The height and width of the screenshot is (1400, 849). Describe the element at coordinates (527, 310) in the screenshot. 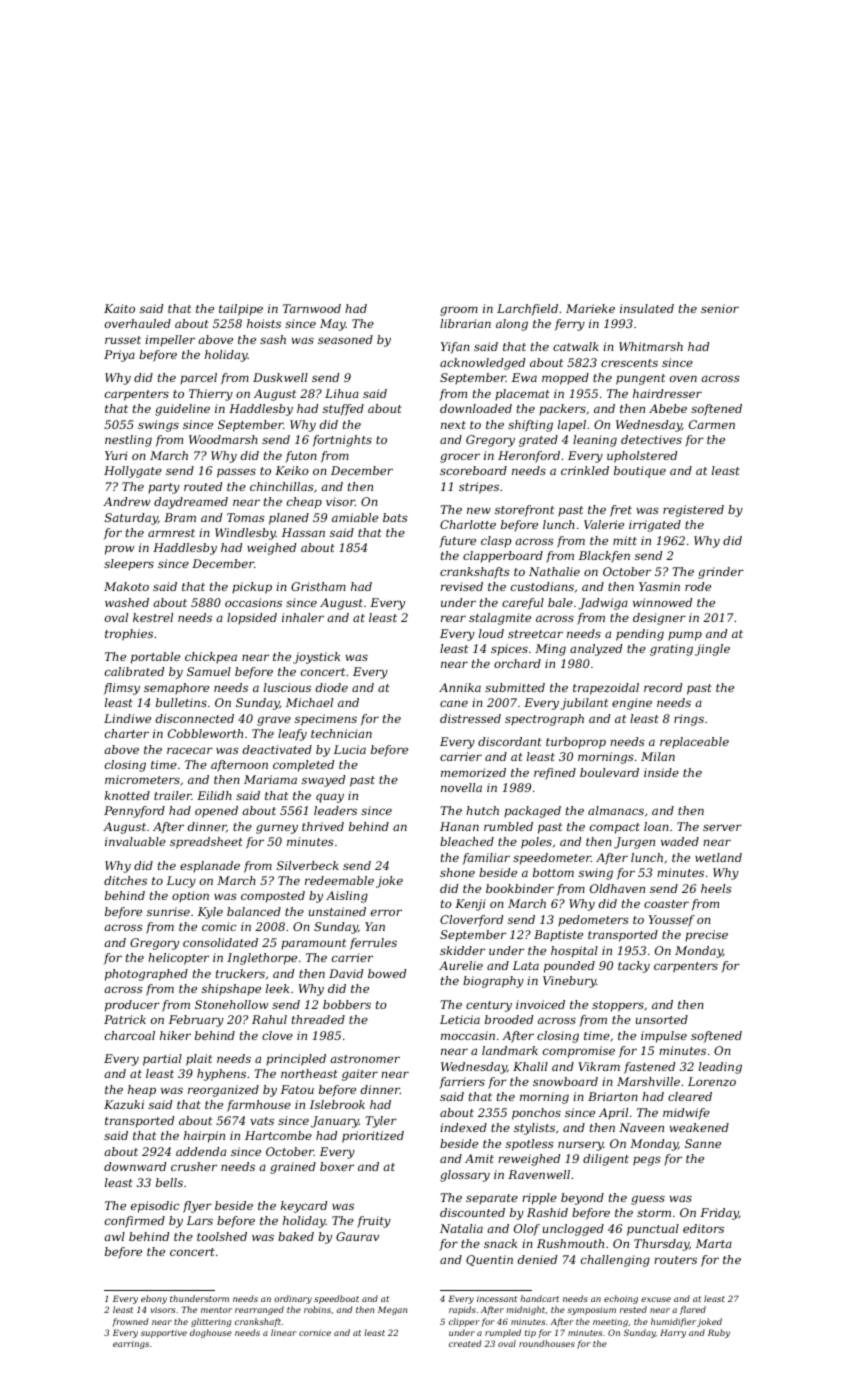

I see `Larchfield` at that location.
